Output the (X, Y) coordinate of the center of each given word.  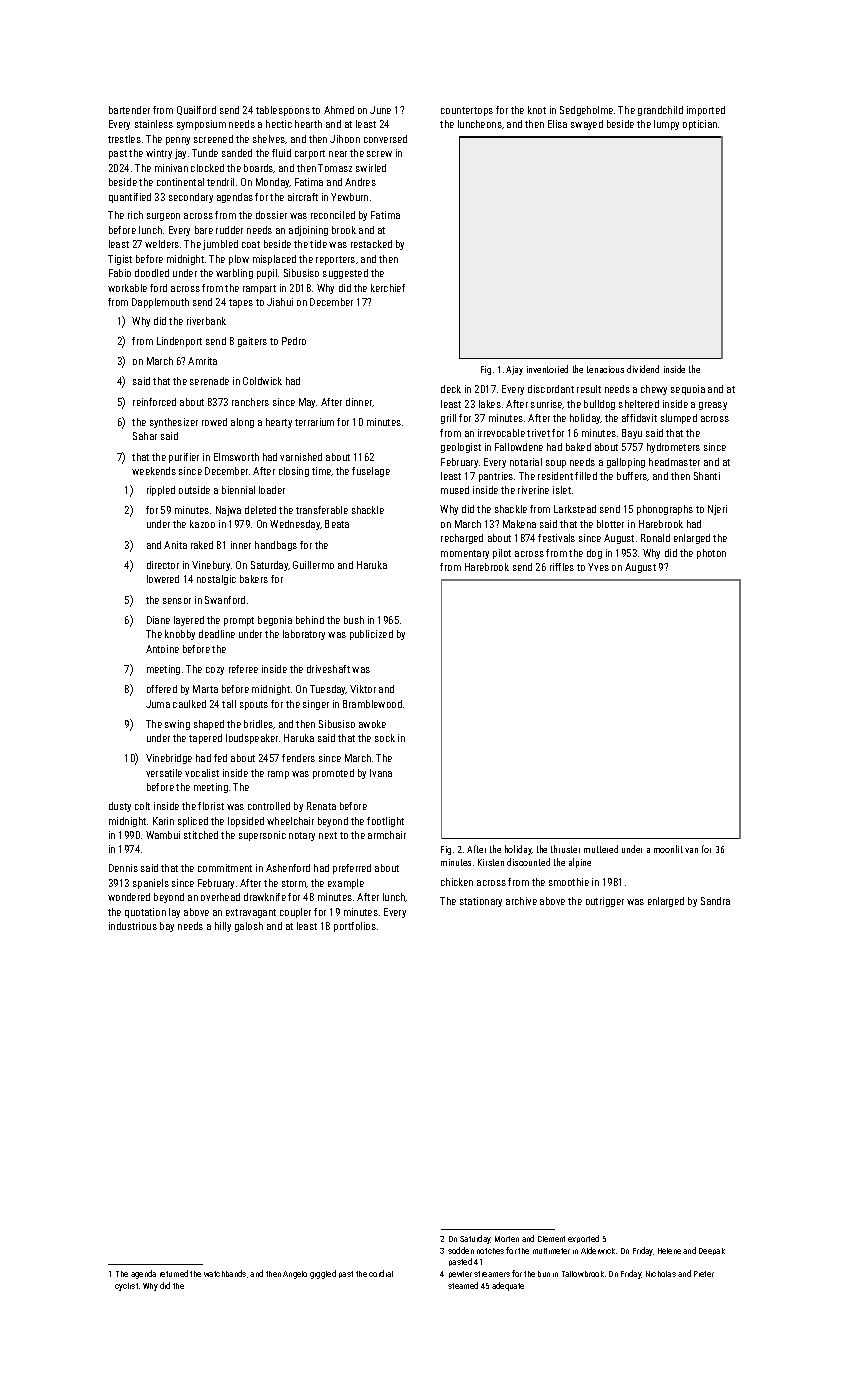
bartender (129, 110)
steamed (463, 1285)
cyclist (126, 1287)
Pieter (704, 1274)
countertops (467, 111)
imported (706, 111)
